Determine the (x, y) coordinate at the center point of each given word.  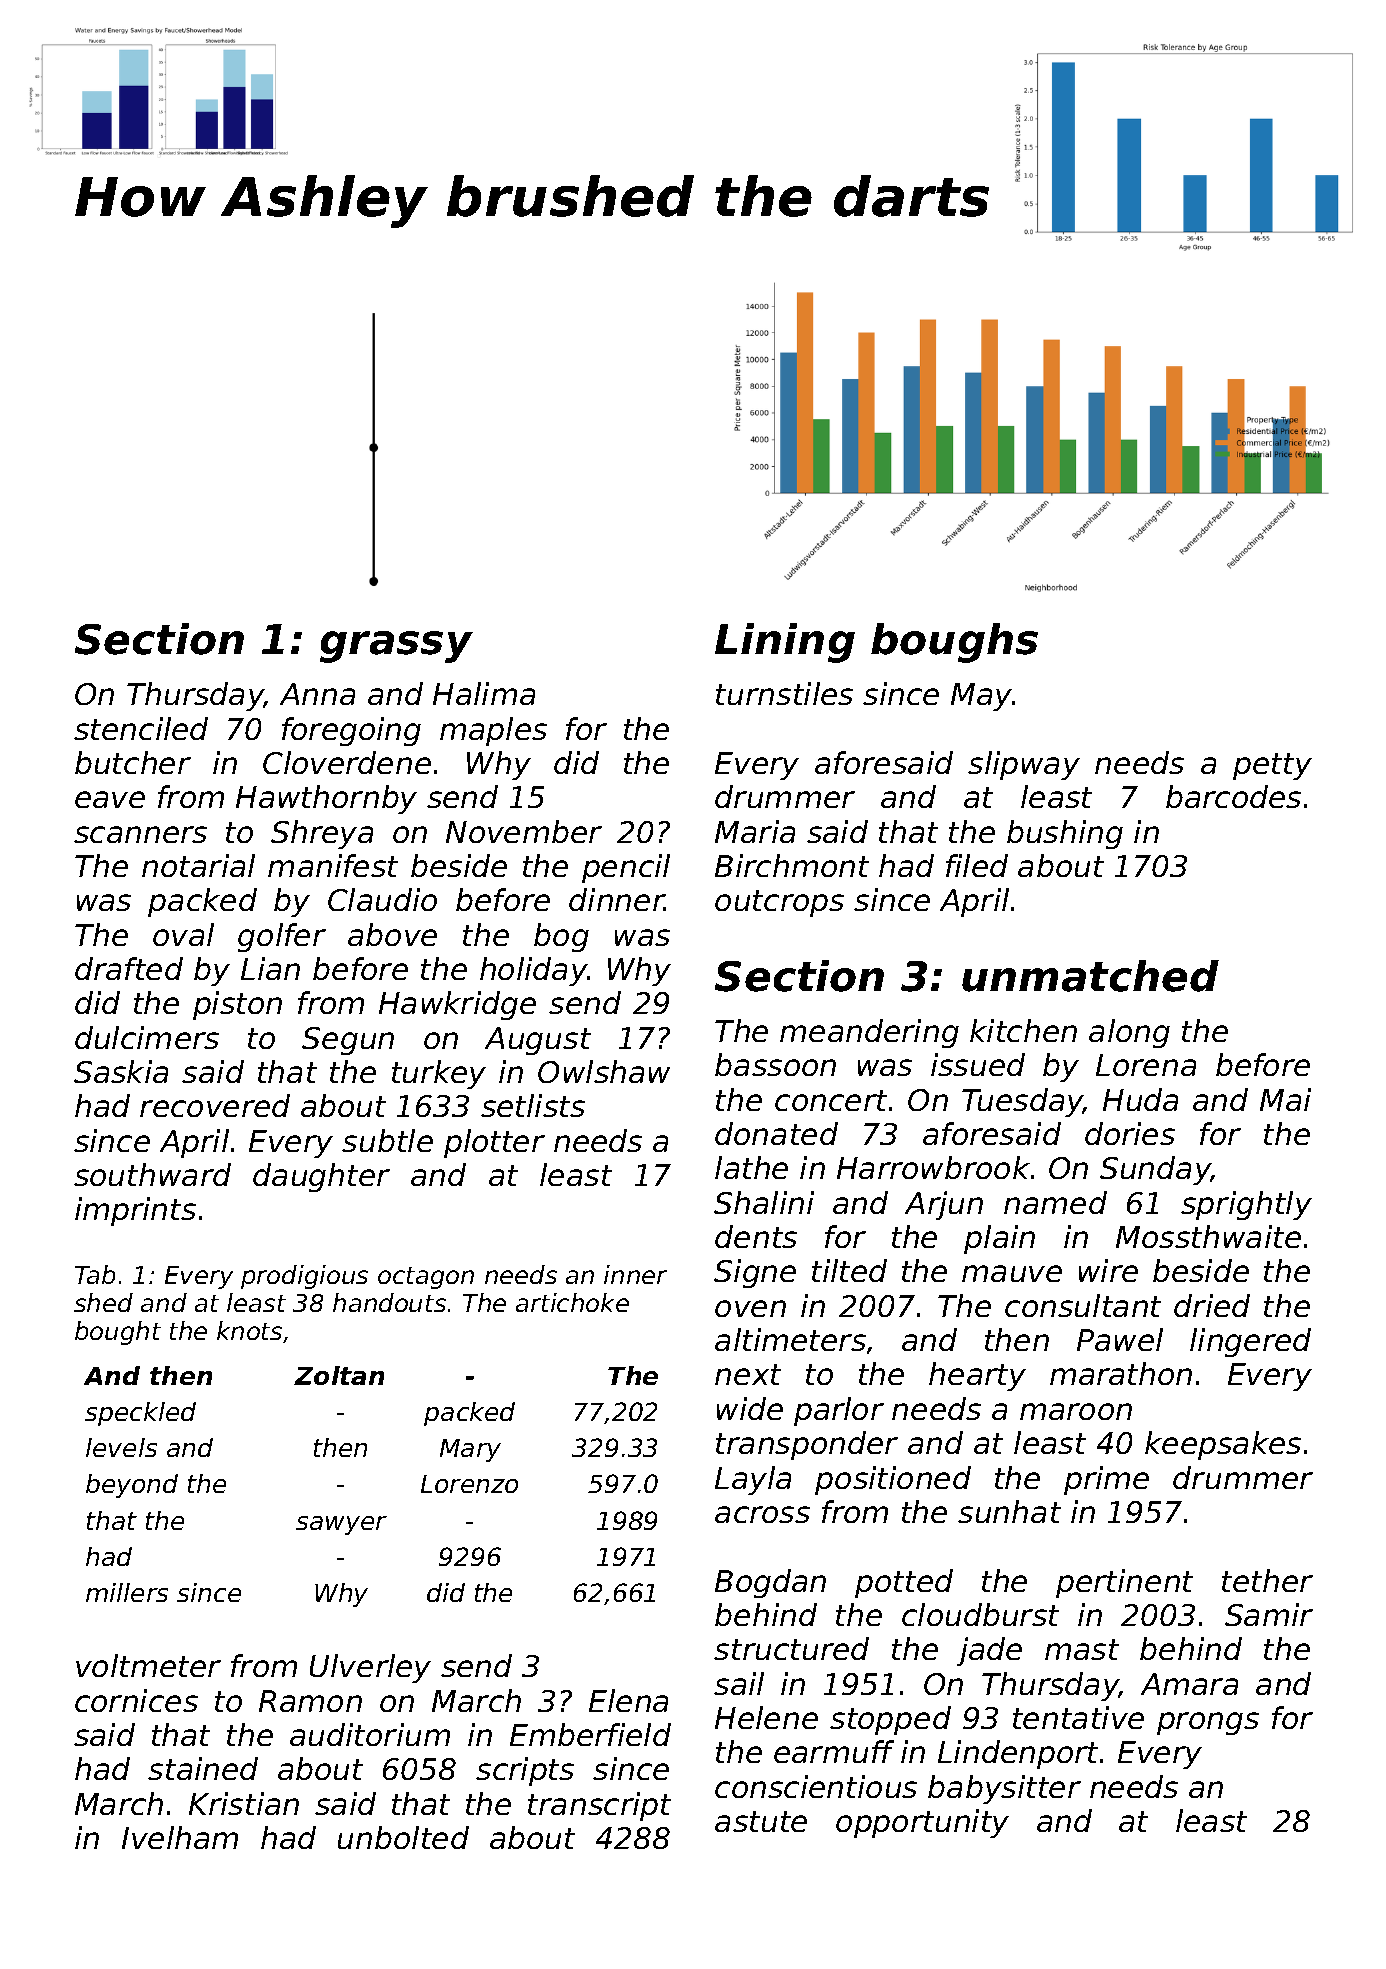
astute (761, 1821)
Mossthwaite (1208, 1236)
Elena (628, 1700)
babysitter (1004, 1789)
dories (1130, 1133)
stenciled (141, 728)
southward (152, 1174)
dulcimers (147, 1037)
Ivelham (180, 1837)
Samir (1269, 1614)
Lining (785, 643)
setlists (533, 1105)
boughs (954, 643)
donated (776, 1133)
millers (127, 1592)
